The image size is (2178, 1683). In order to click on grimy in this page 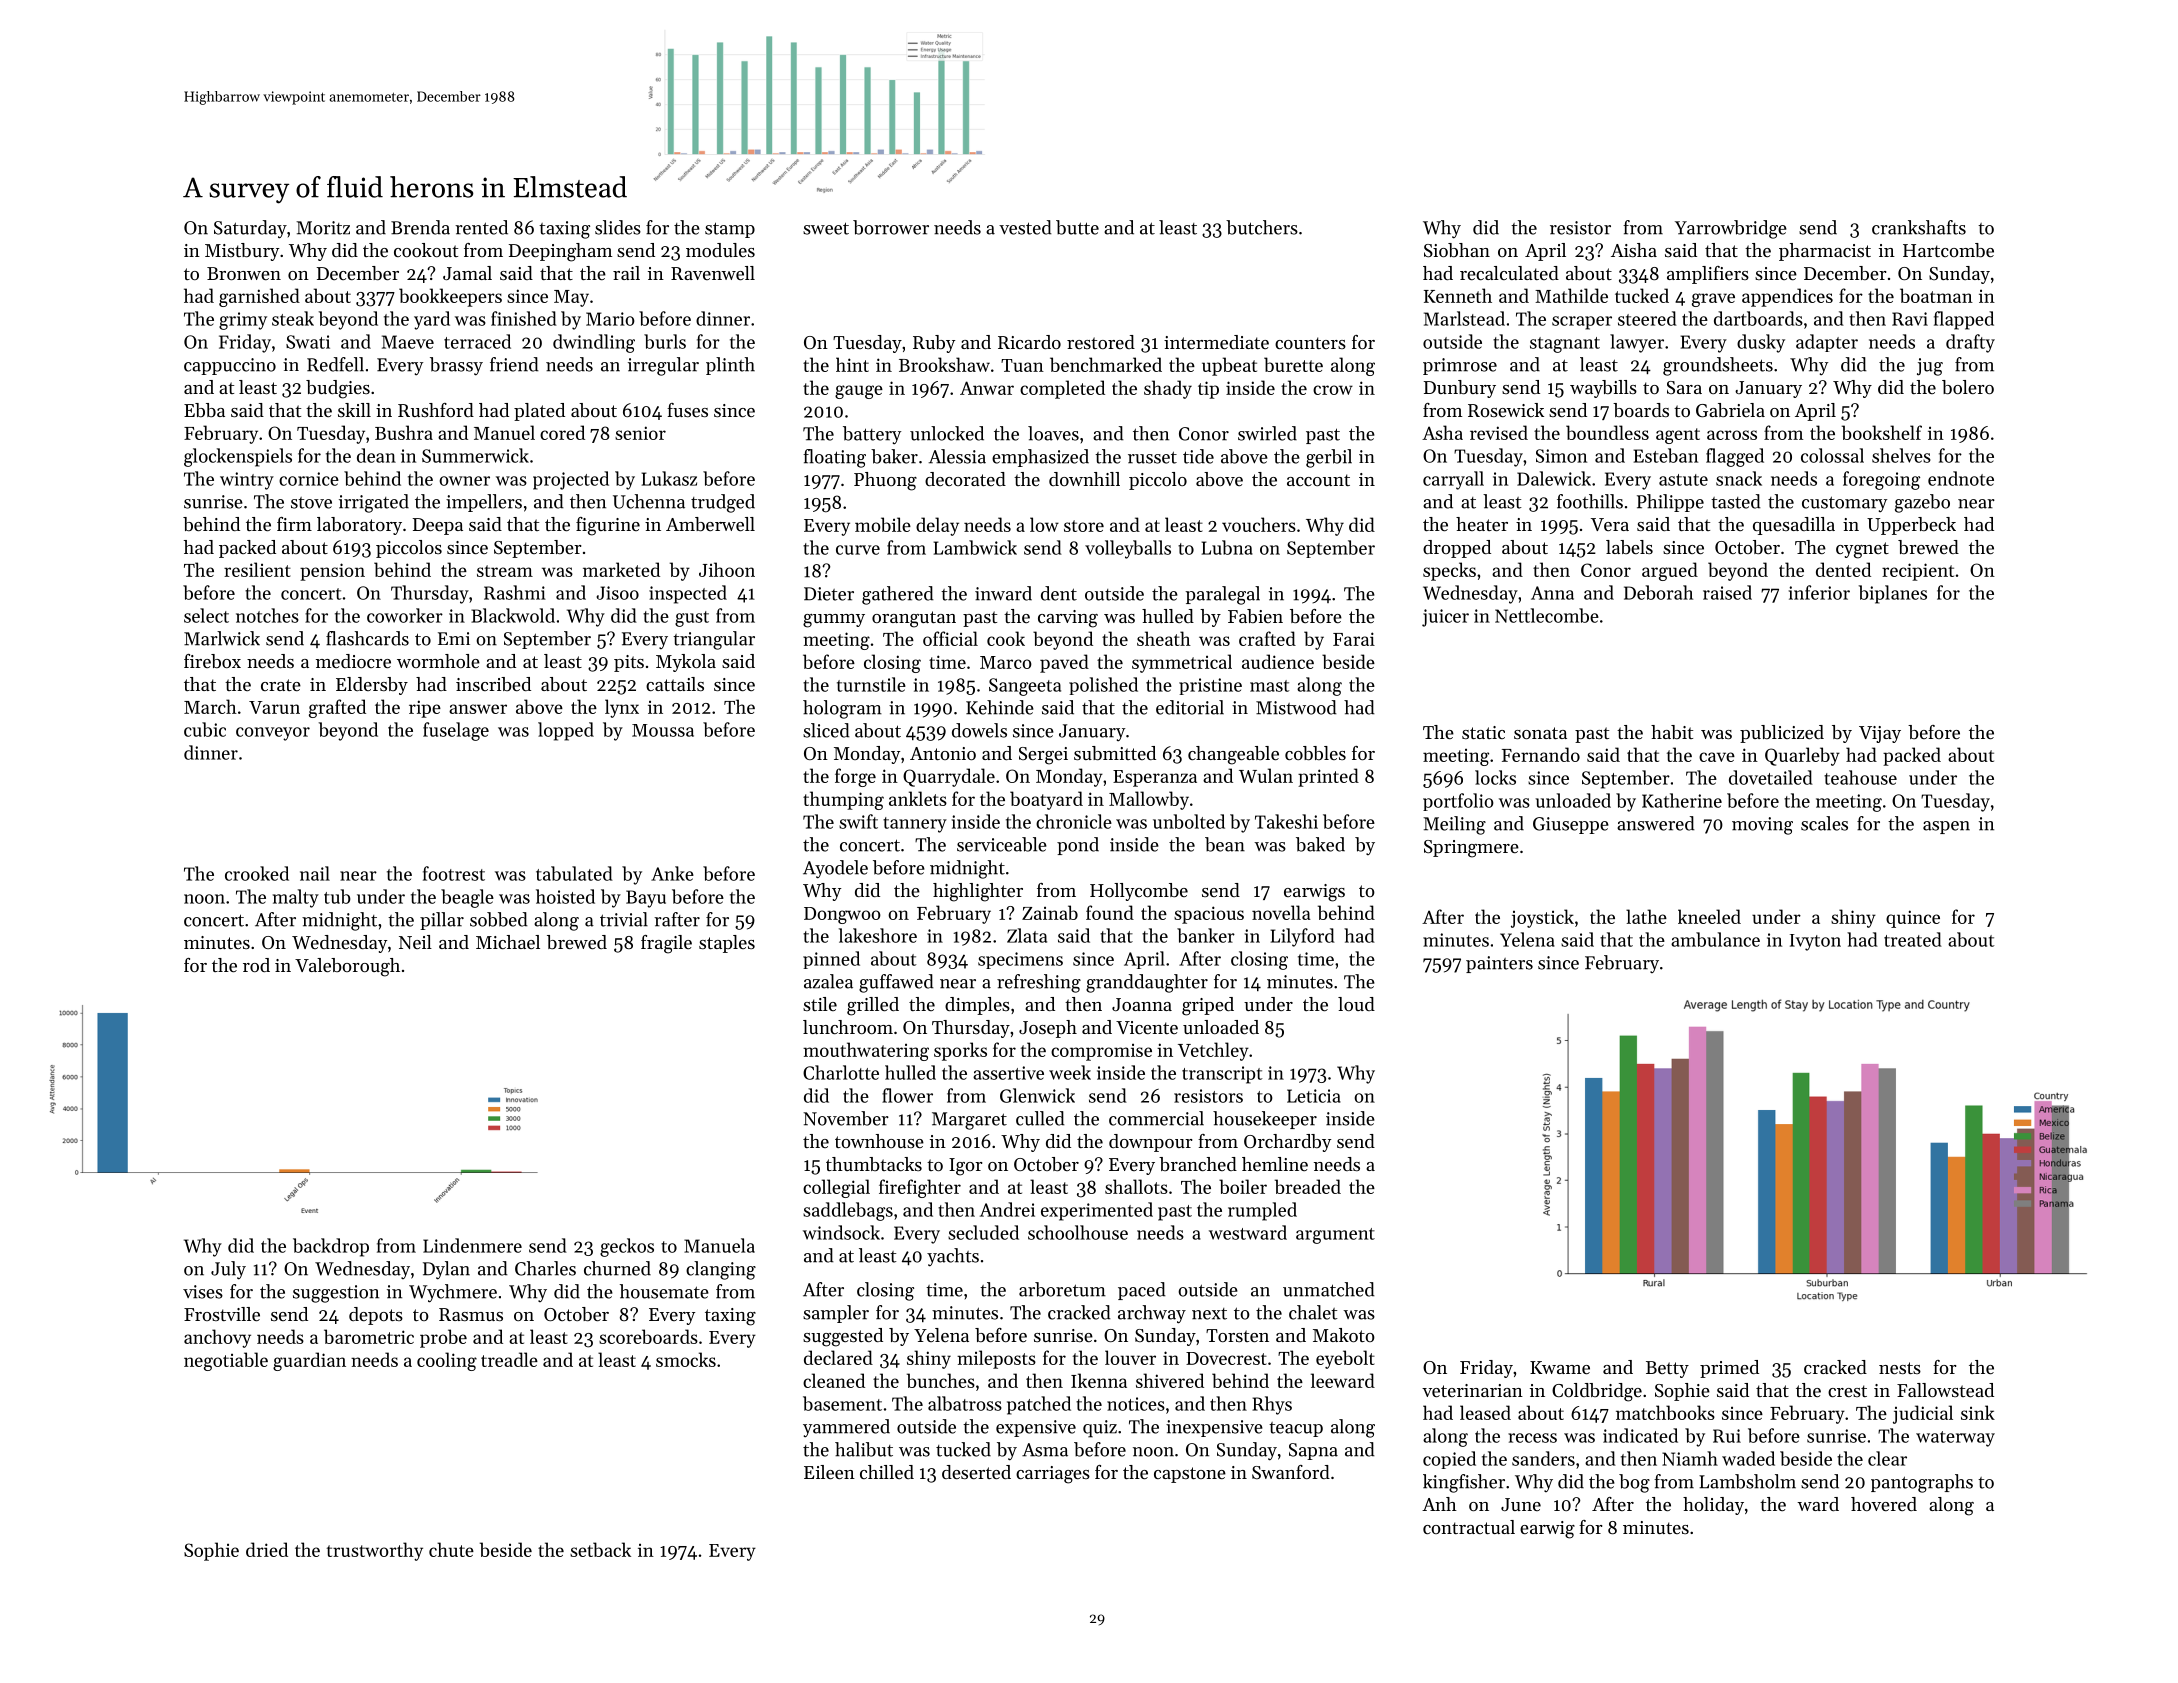, I will do `click(243, 321)`.
